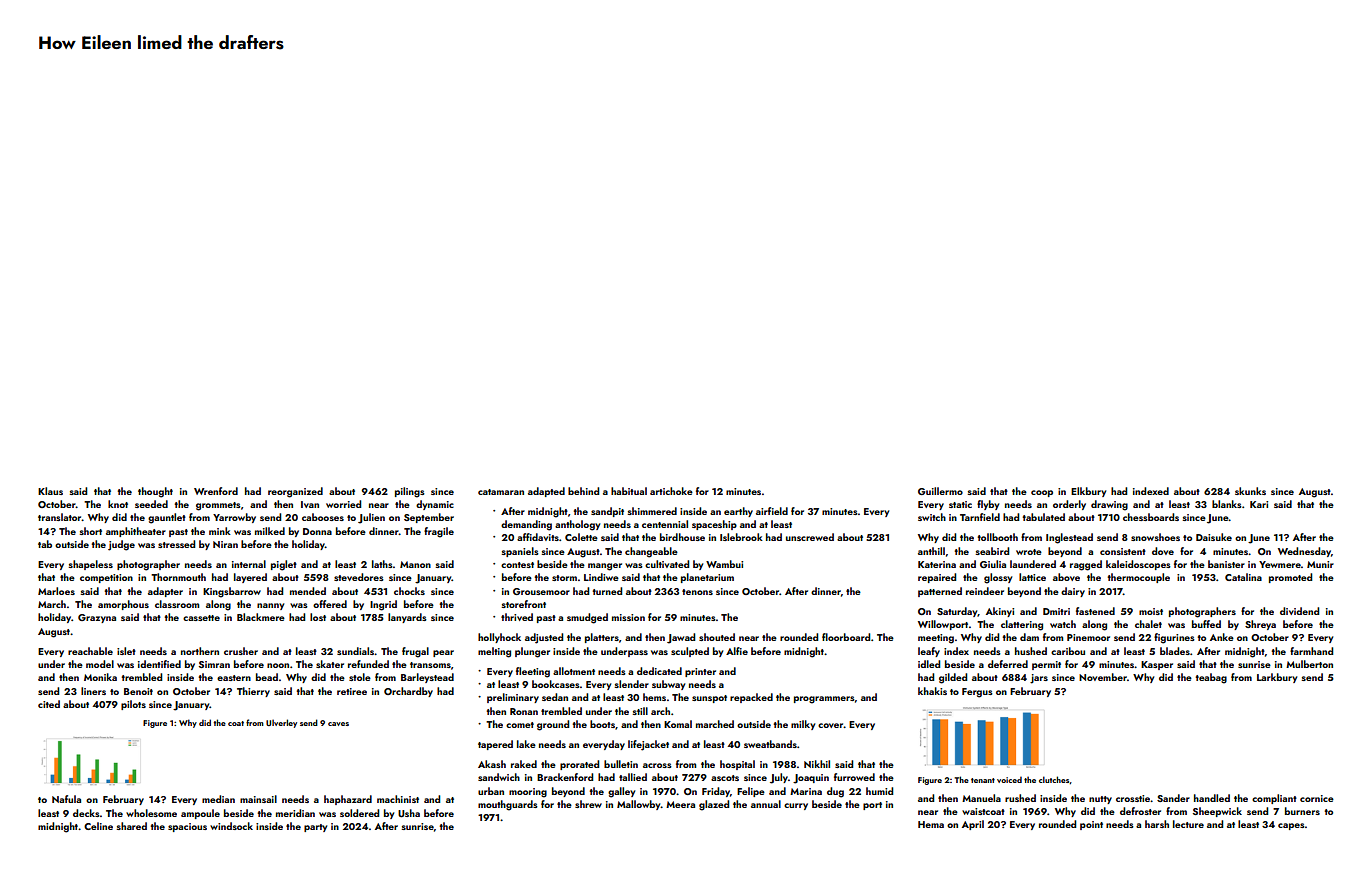 The height and width of the screenshot is (887, 1372). What do you see at coordinates (1277, 678) in the screenshot?
I see `Larkbury` at bounding box center [1277, 678].
